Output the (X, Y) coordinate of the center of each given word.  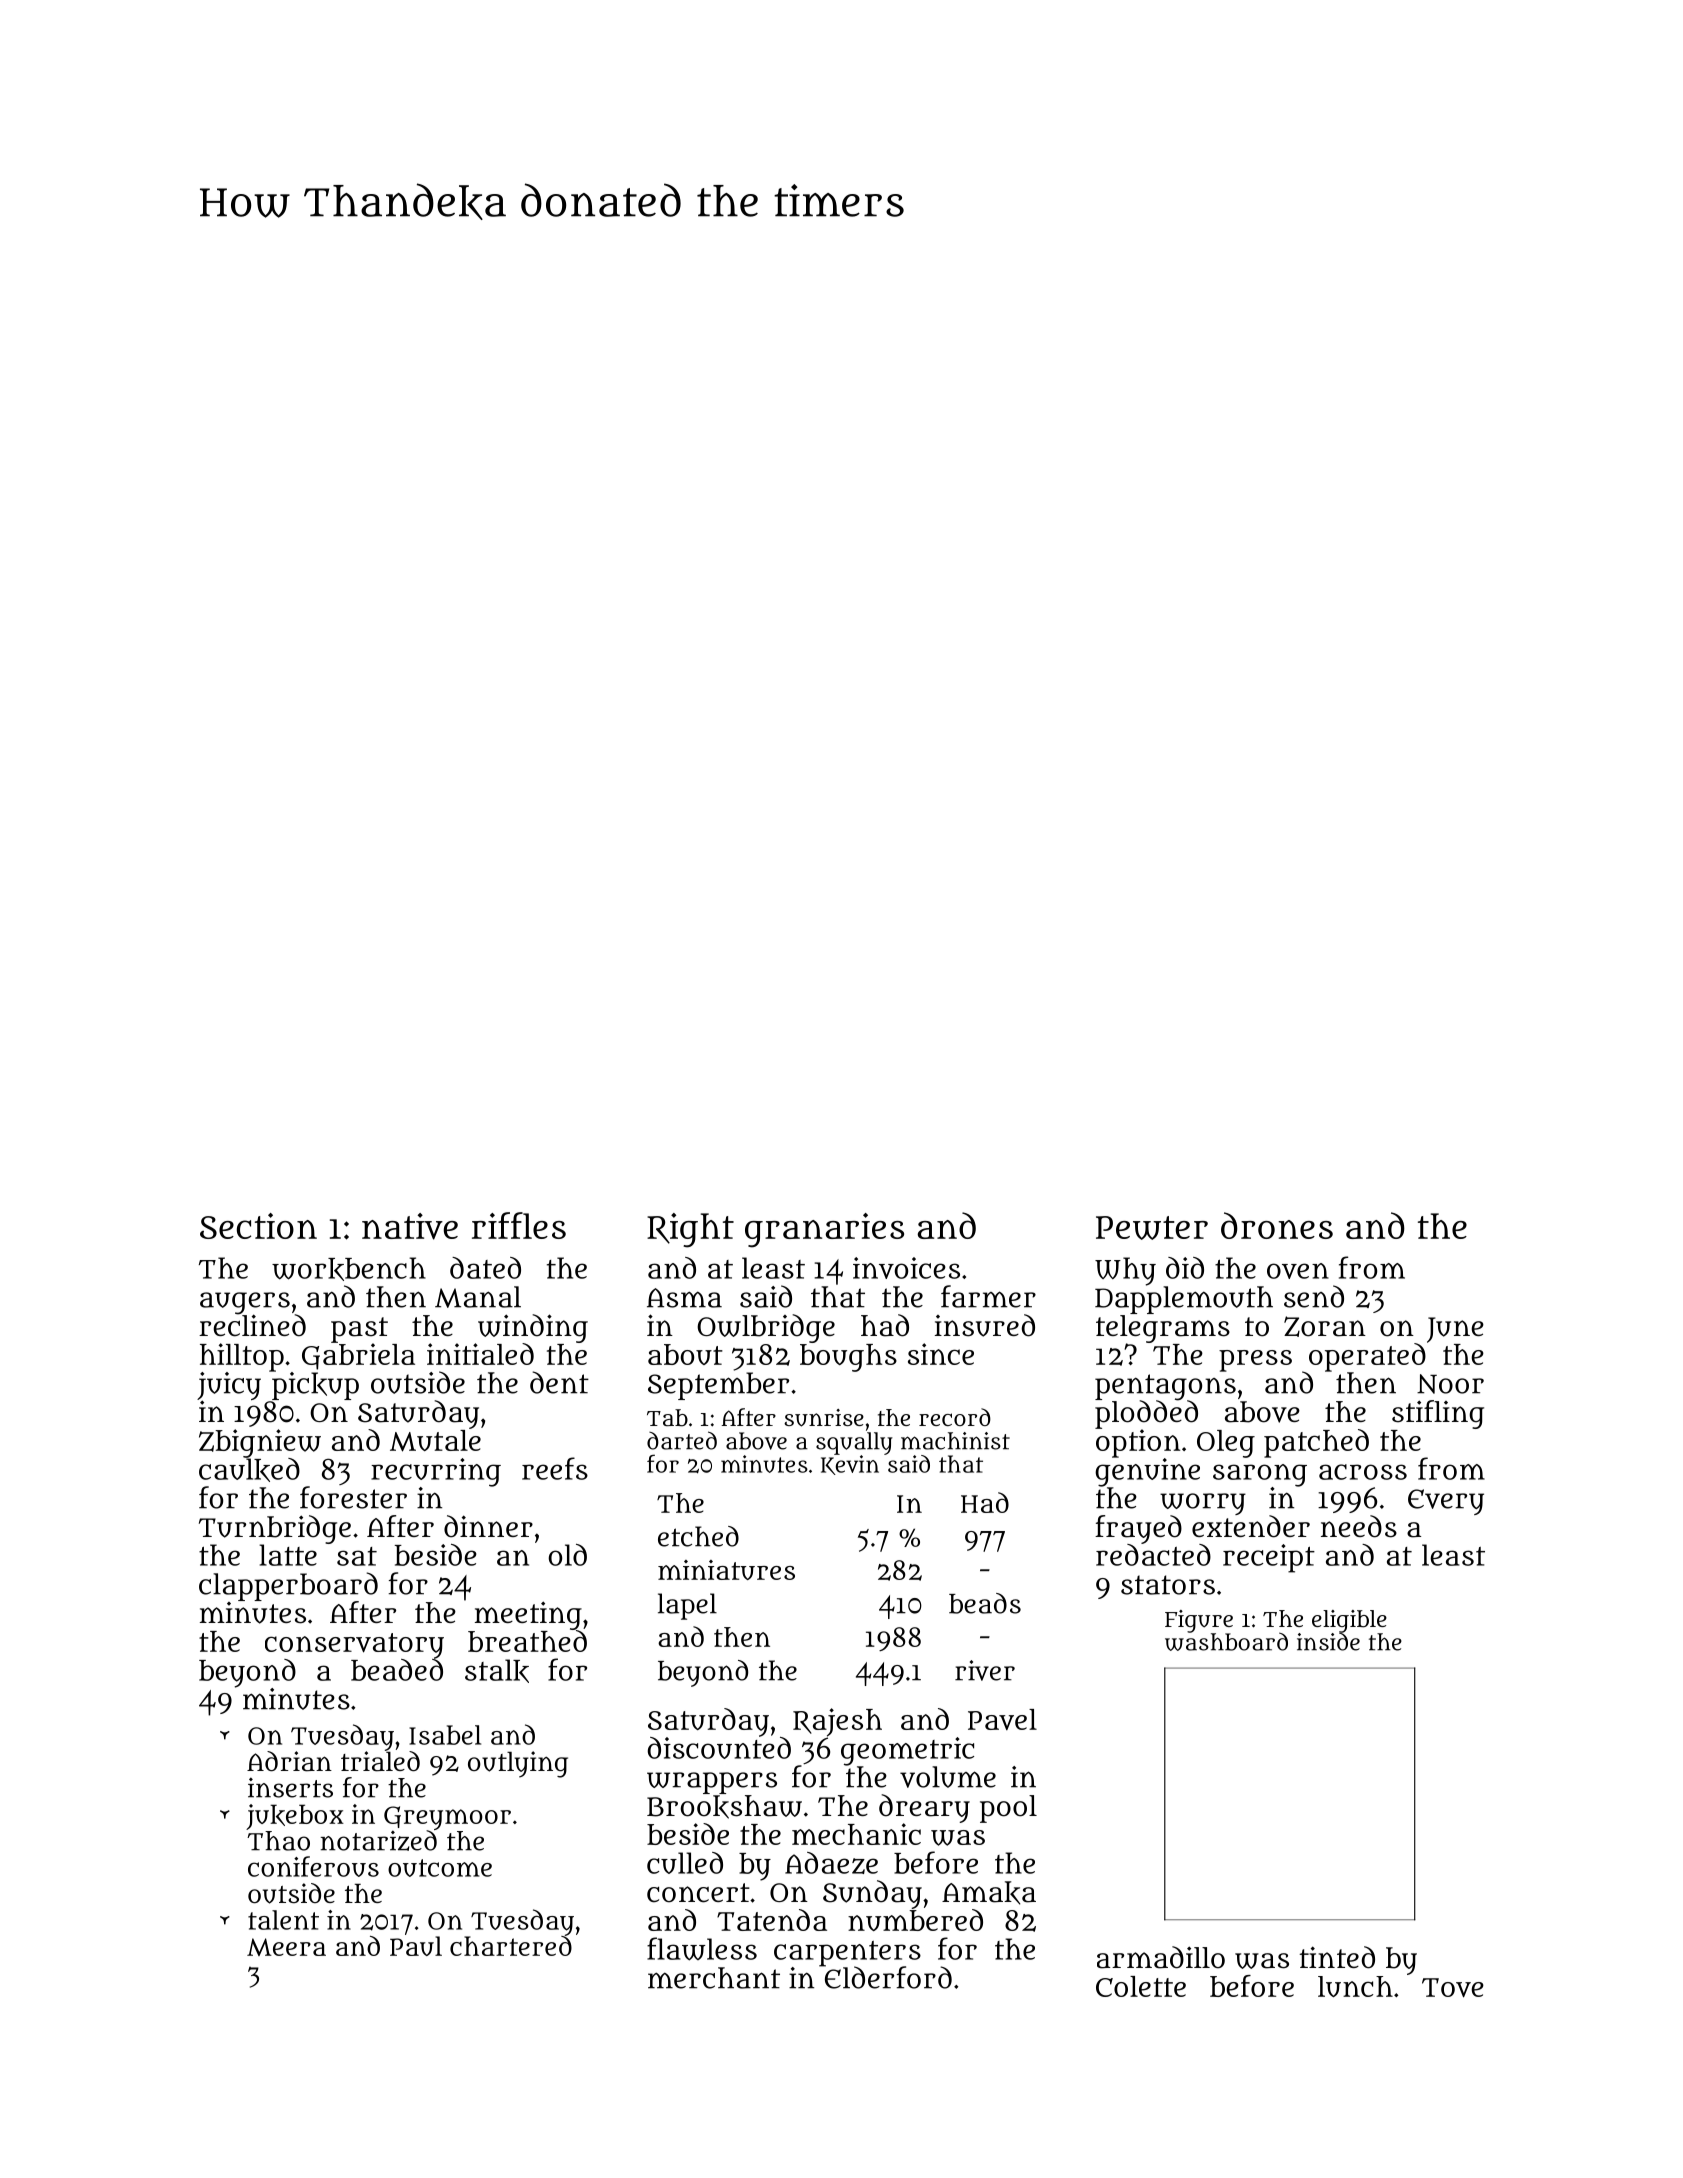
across (1363, 1472)
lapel (687, 1606)
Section (258, 1226)
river (985, 1670)
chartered (511, 1946)
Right (690, 1230)
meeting (528, 1615)
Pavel (1002, 1719)
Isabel (445, 1735)
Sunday (872, 1894)
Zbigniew (260, 1443)
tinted (1337, 1957)
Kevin (850, 1465)
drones (1277, 1225)
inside (1328, 1642)
